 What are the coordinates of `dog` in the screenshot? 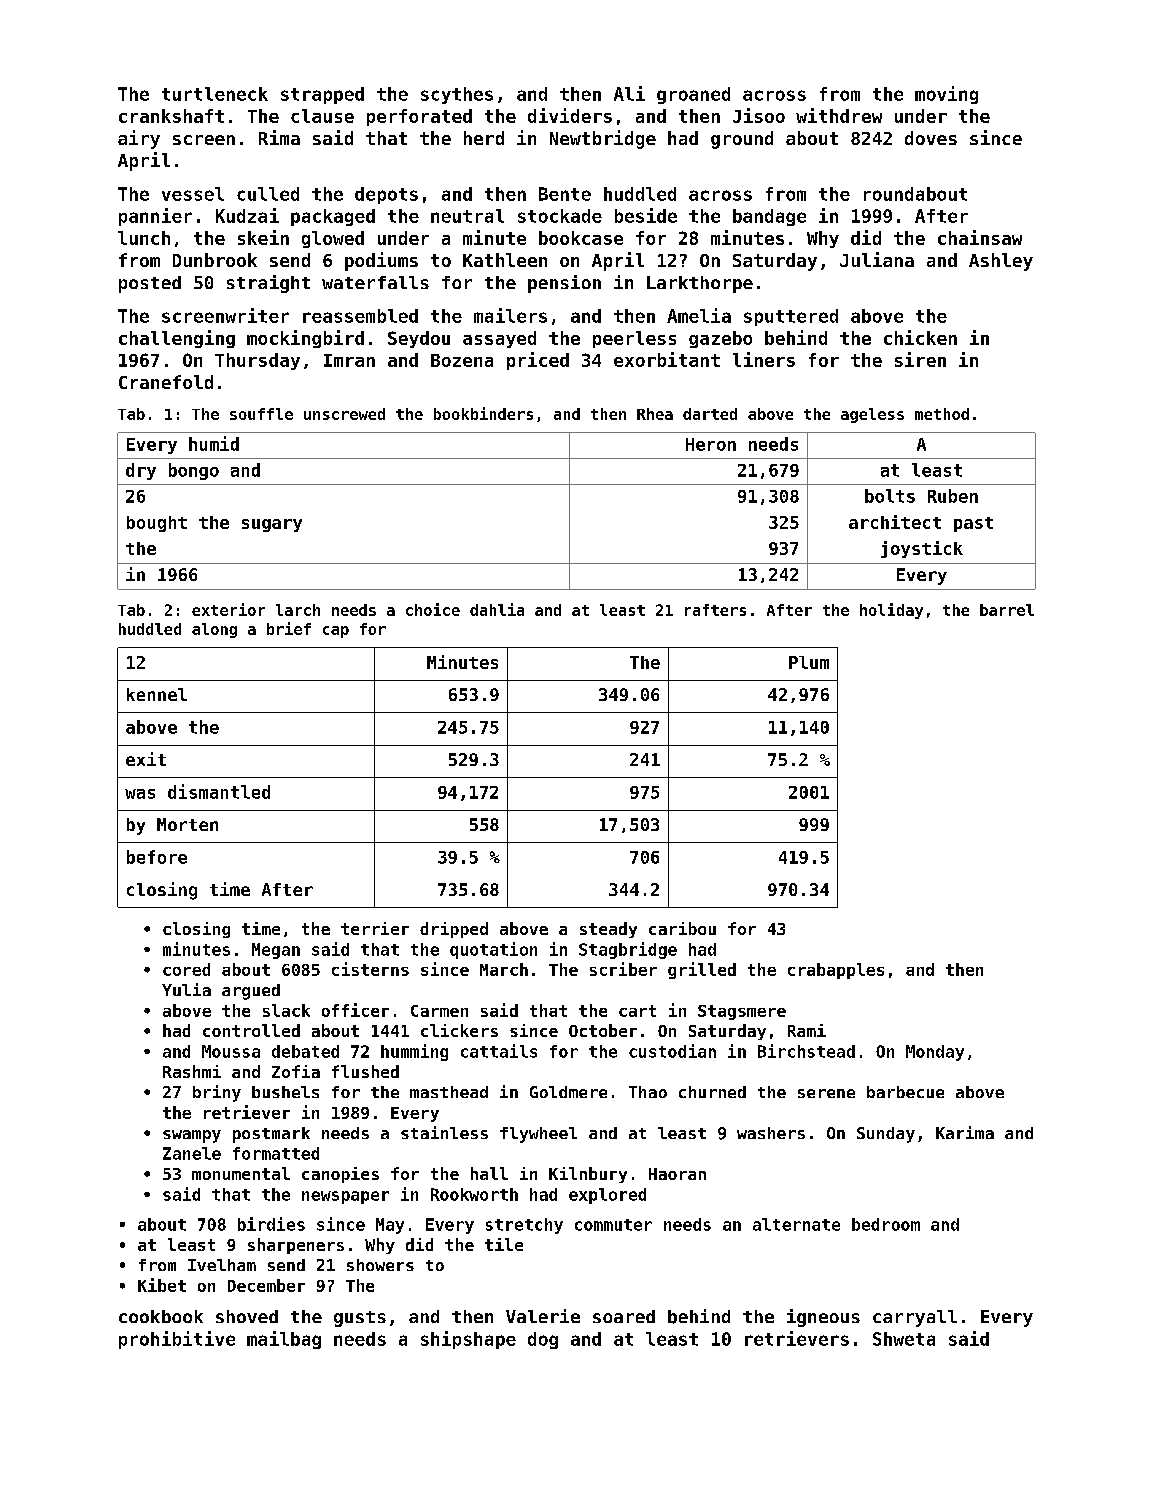 It's located at (543, 1340).
